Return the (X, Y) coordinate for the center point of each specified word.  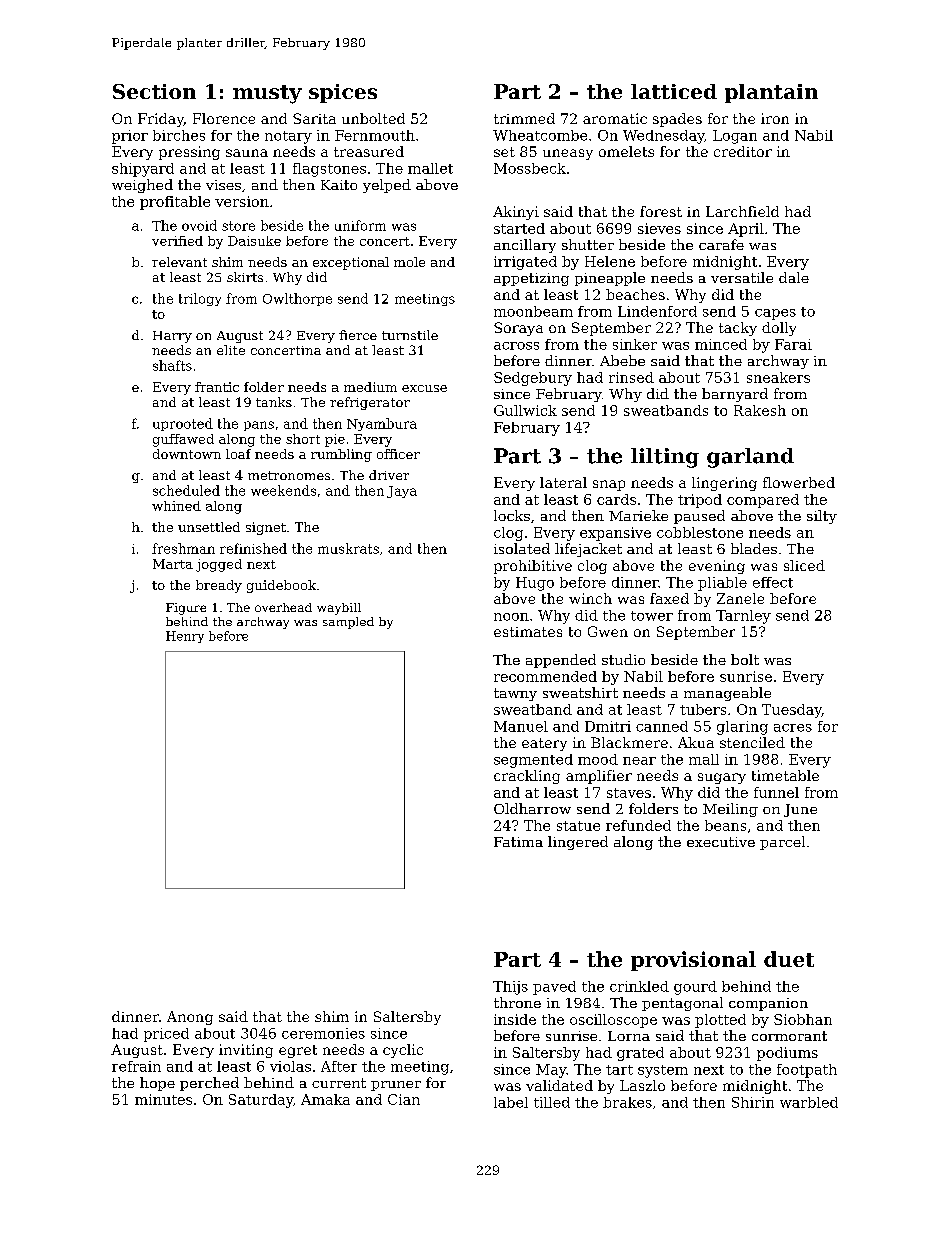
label (511, 1102)
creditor (743, 151)
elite (231, 350)
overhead (283, 607)
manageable (727, 694)
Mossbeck (530, 168)
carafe (721, 244)
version (242, 201)
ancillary (525, 246)
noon (511, 617)
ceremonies (323, 1033)
